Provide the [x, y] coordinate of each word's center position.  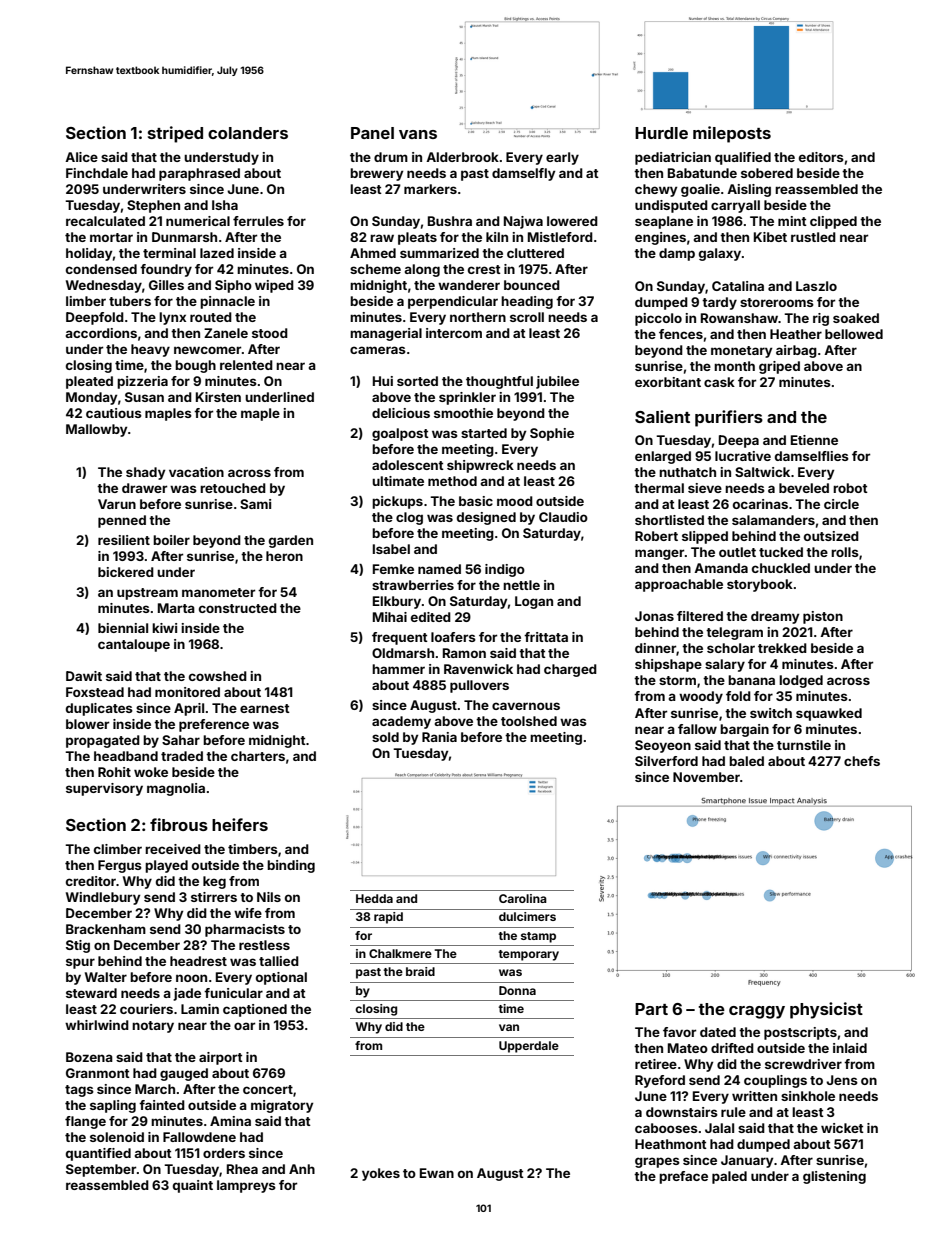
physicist [826, 1010]
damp [677, 254]
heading [527, 302]
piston [823, 617]
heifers [240, 824]
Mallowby [96, 430]
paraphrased [199, 174]
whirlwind [97, 1025]
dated [718, 1032]
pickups [397, 502]
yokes [381, 1174]
